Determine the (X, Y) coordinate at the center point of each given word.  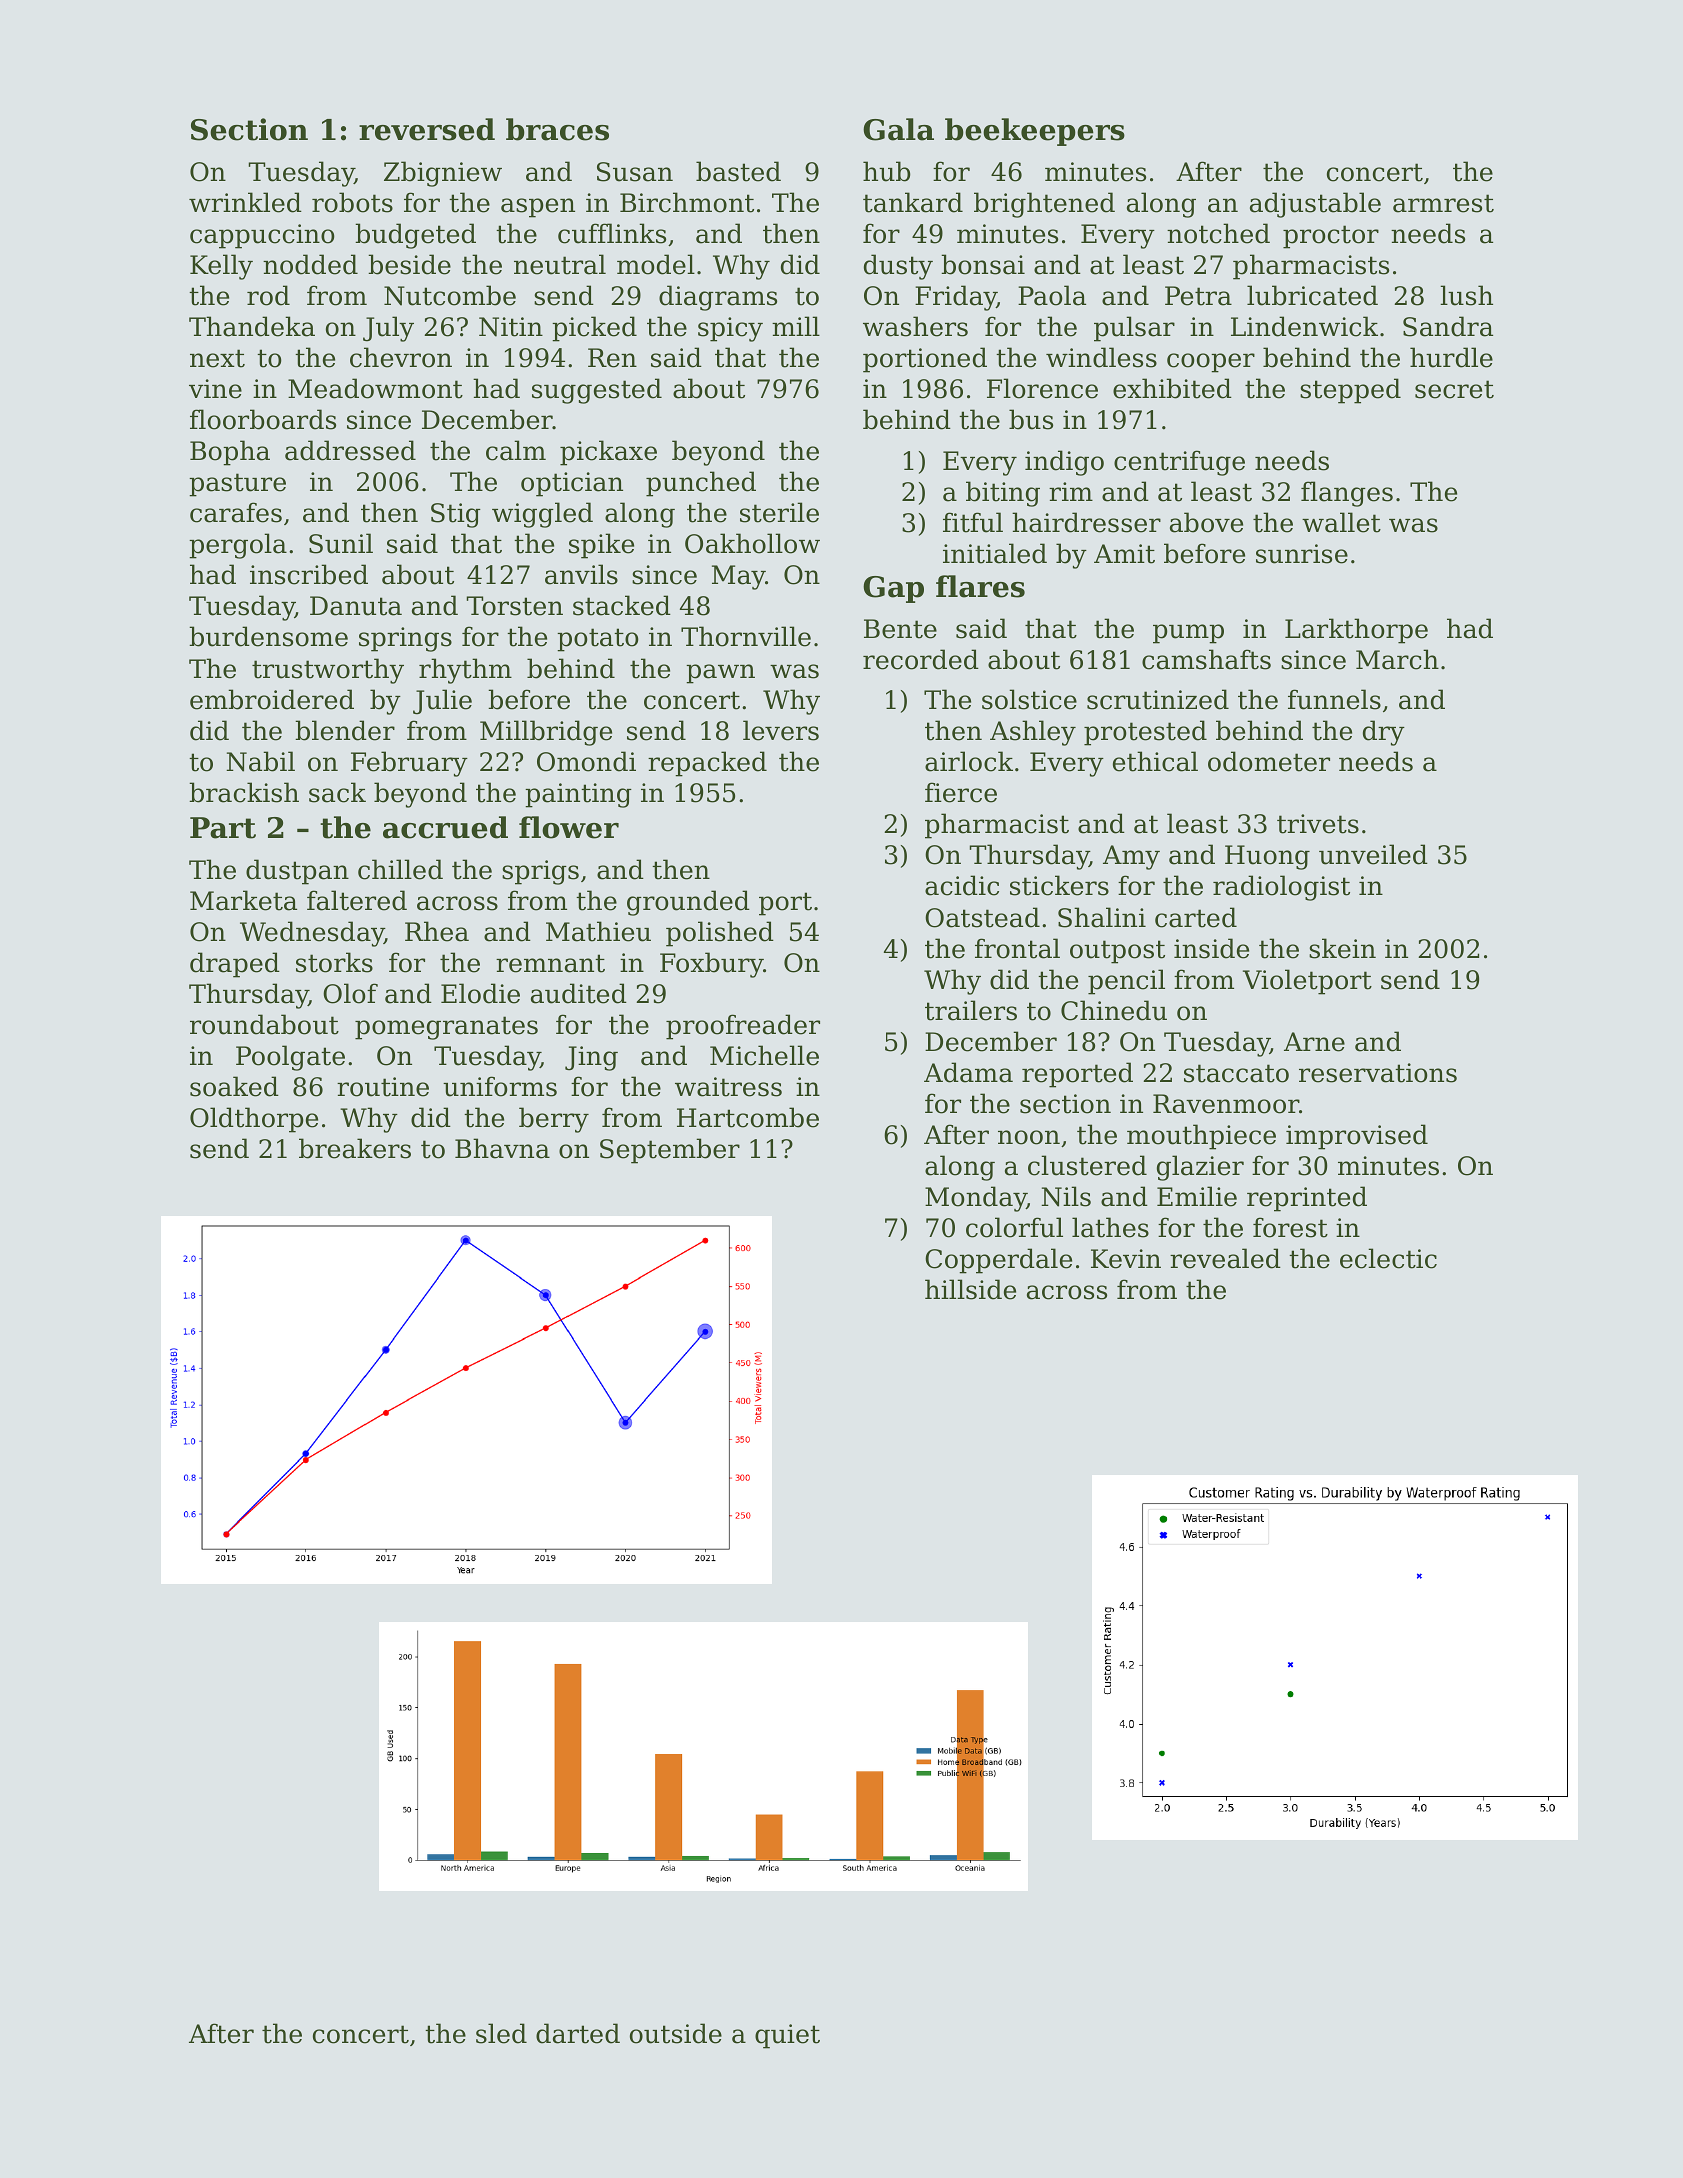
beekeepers (1035, 132)
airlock (969, 761)
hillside (970, 1289)
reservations (1378, 1073)
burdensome (268, 636)
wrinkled (245, 202)
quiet (787, 2036)
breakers (355, 1148)
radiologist (1281, 888)
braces (557, 129)
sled (501, 2033)
